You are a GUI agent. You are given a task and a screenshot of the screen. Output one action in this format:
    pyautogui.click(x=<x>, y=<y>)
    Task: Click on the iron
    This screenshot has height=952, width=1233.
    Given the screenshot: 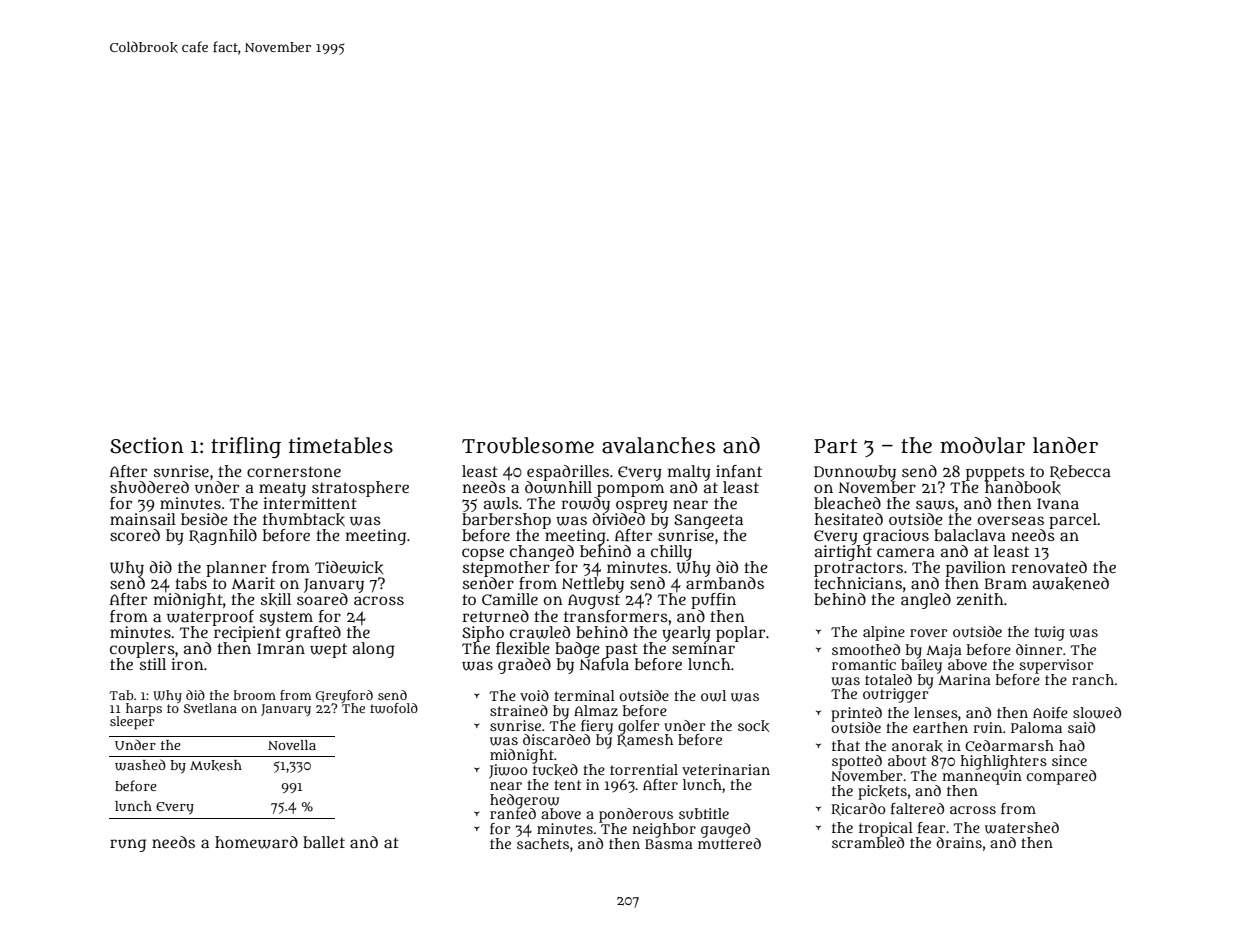 What is the action you would take?
    pyautogui.click(x=187, y=664)
